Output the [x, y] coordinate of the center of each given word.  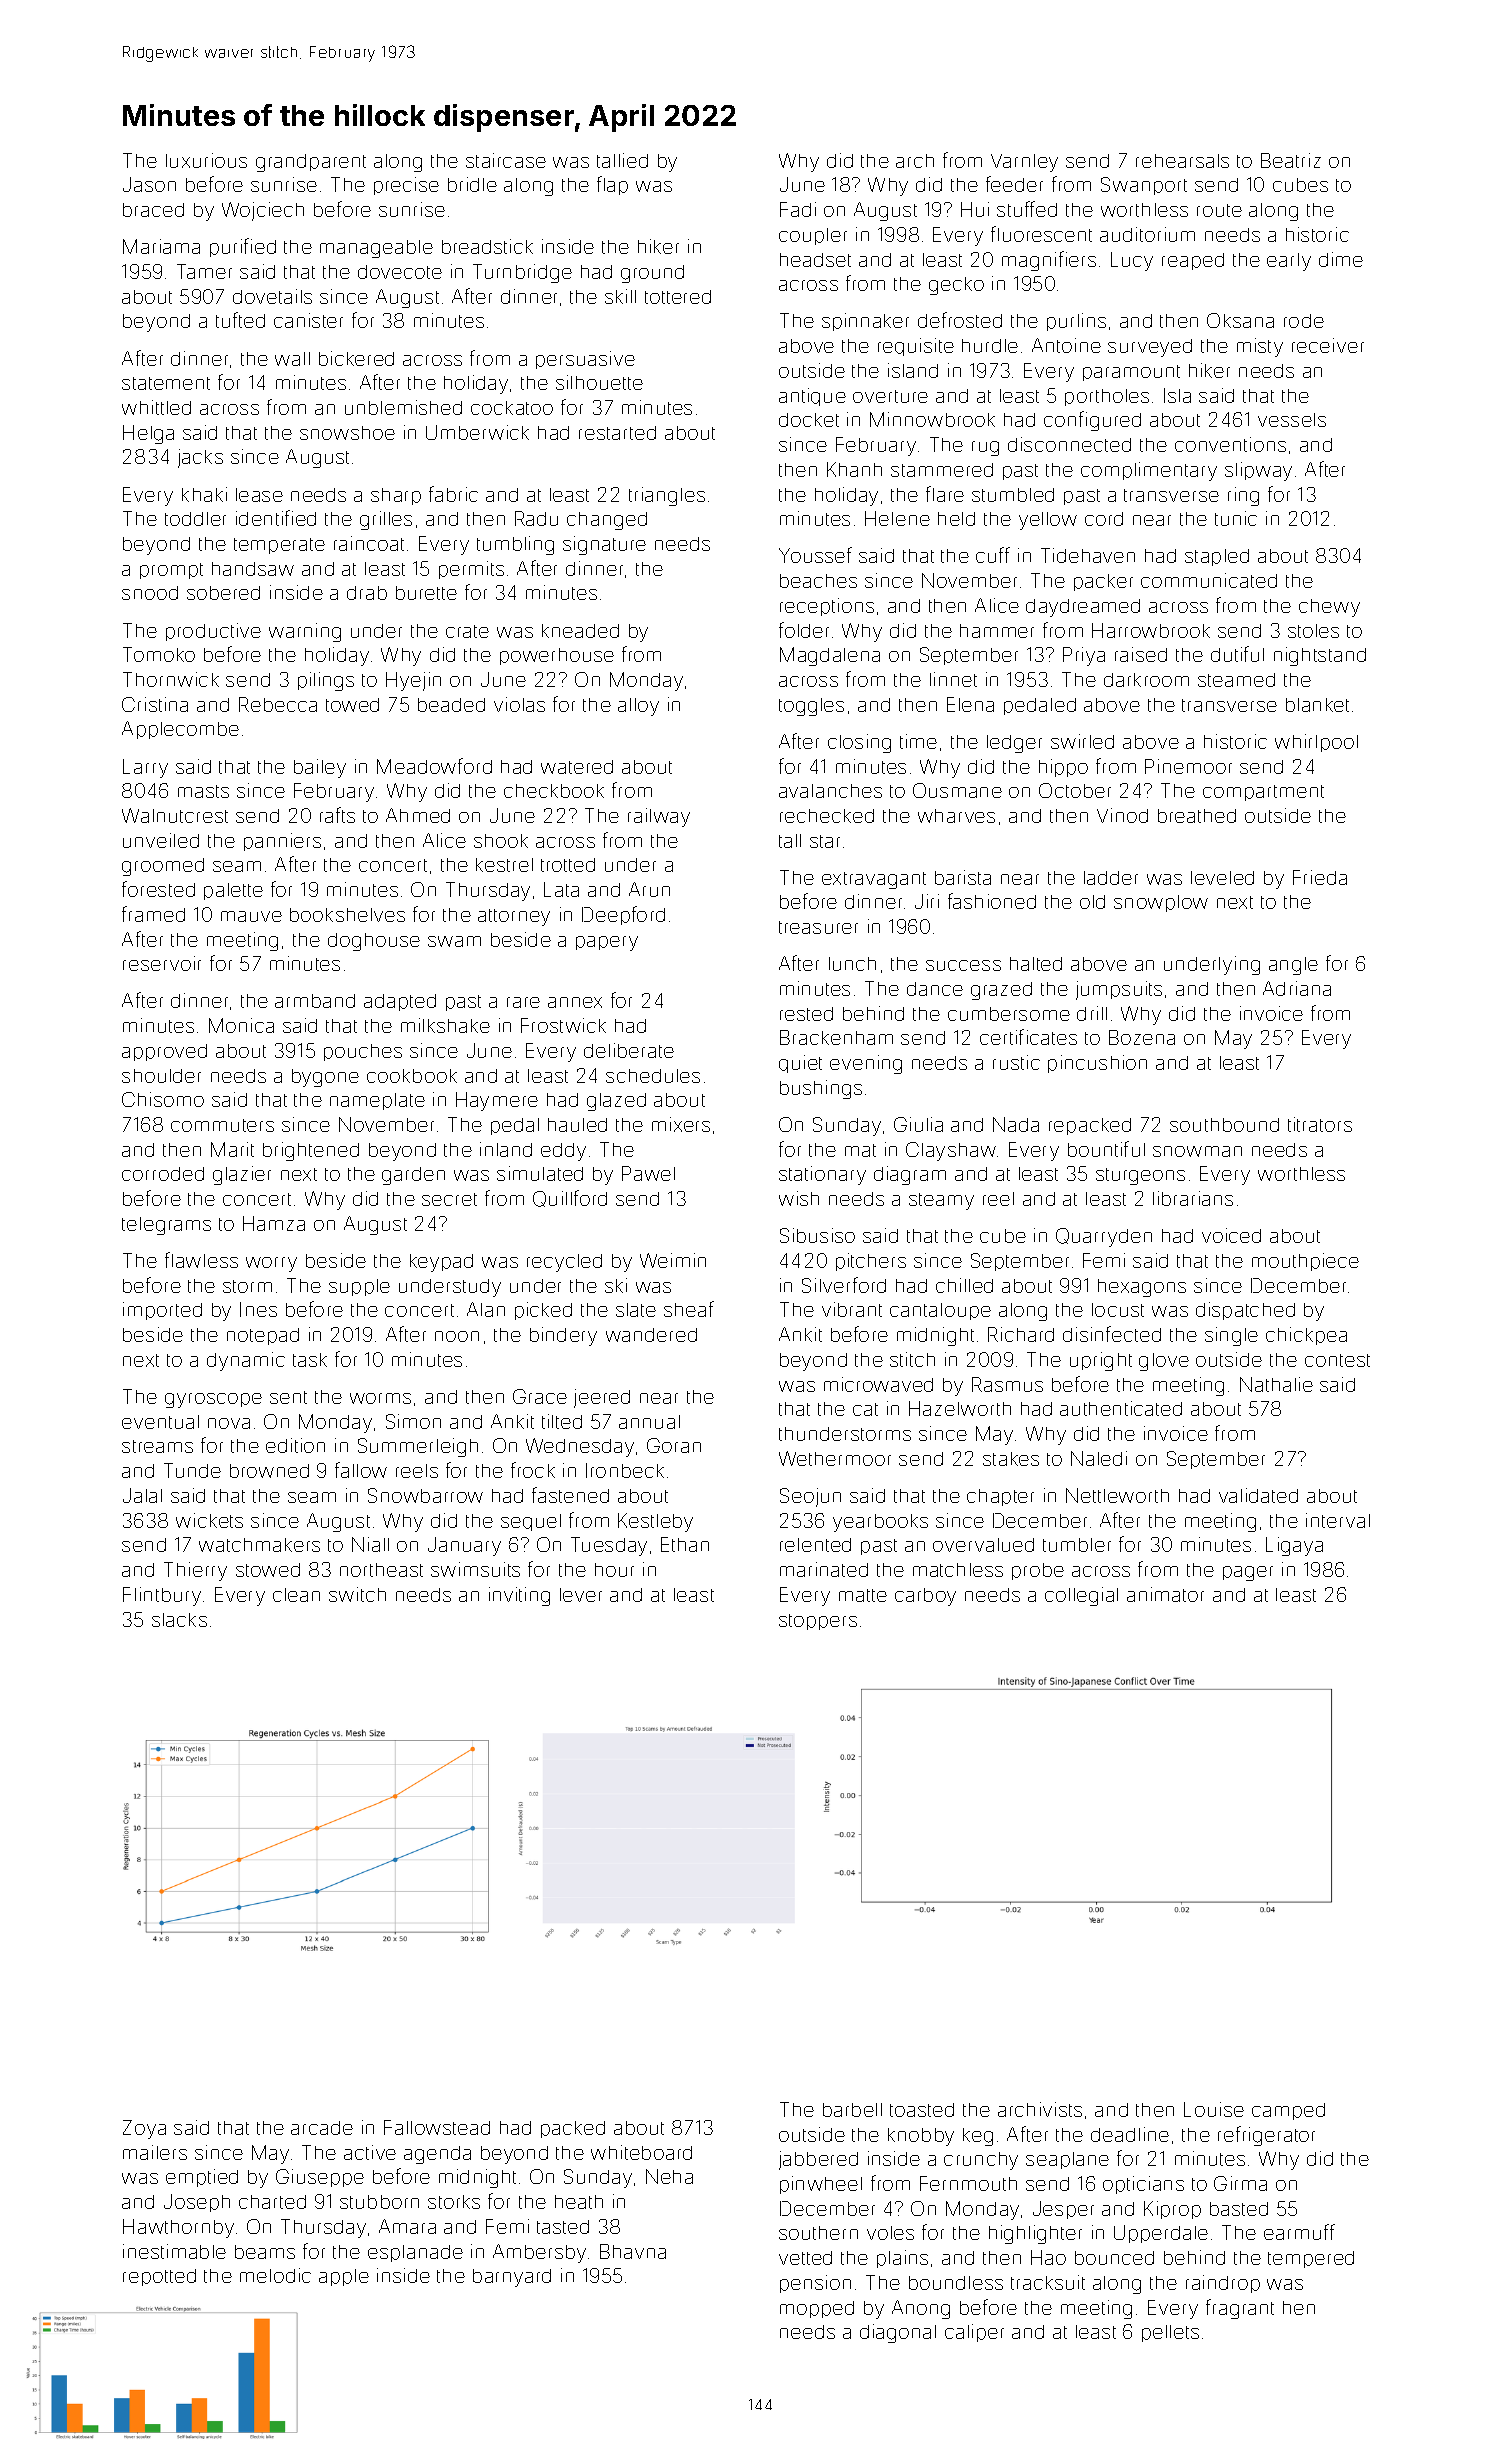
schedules [653, 1076]
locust [1118, 1310]
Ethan [685, 1544]
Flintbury [162, 1596]
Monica [241, 1025]
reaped [1193, 261]
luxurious [206, 160]
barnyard [512, 2278]
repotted [159, 2277]
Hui [975, 209]
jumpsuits [1119, 990]
